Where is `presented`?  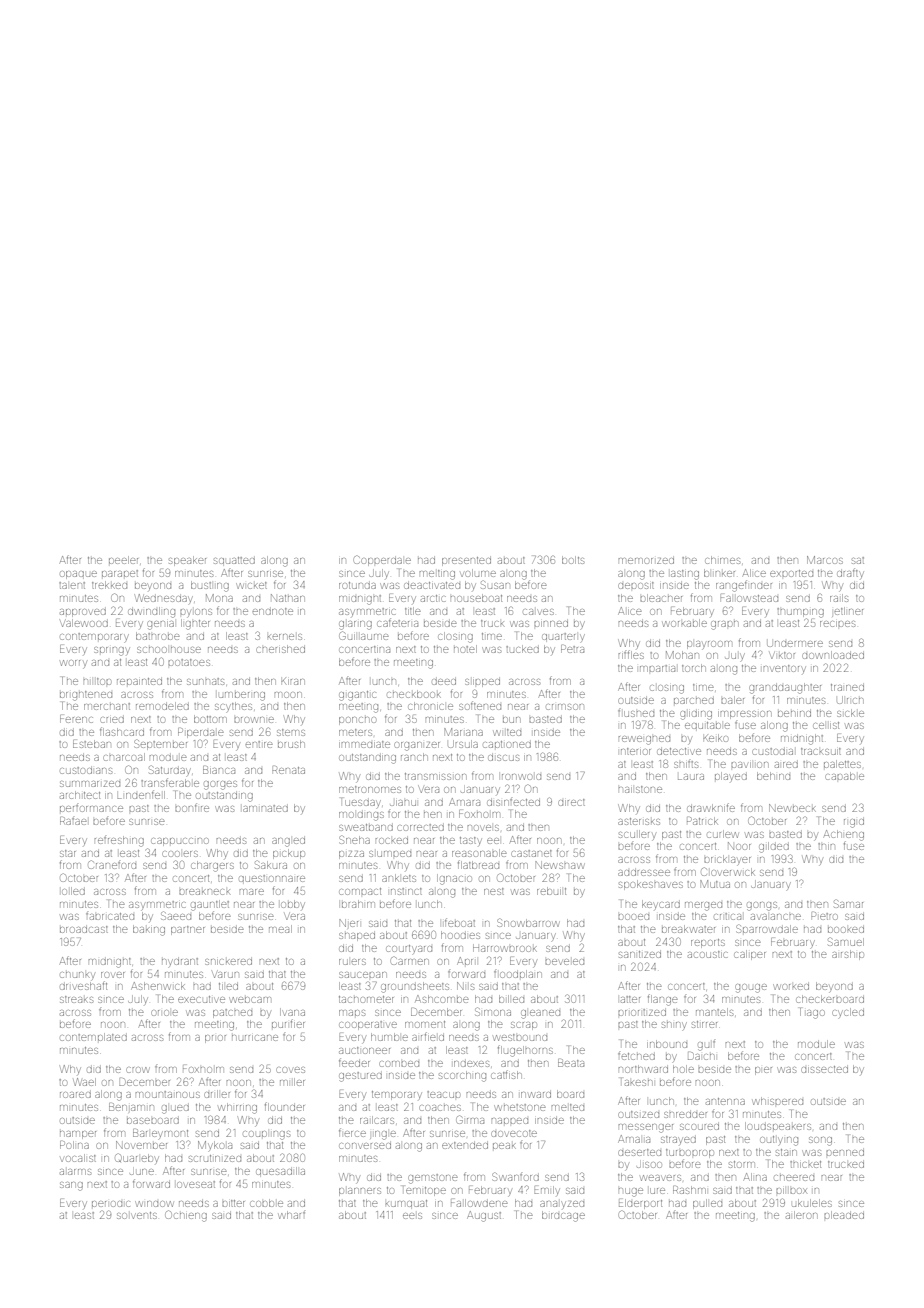
presented is located at coordinates (466, 561).
